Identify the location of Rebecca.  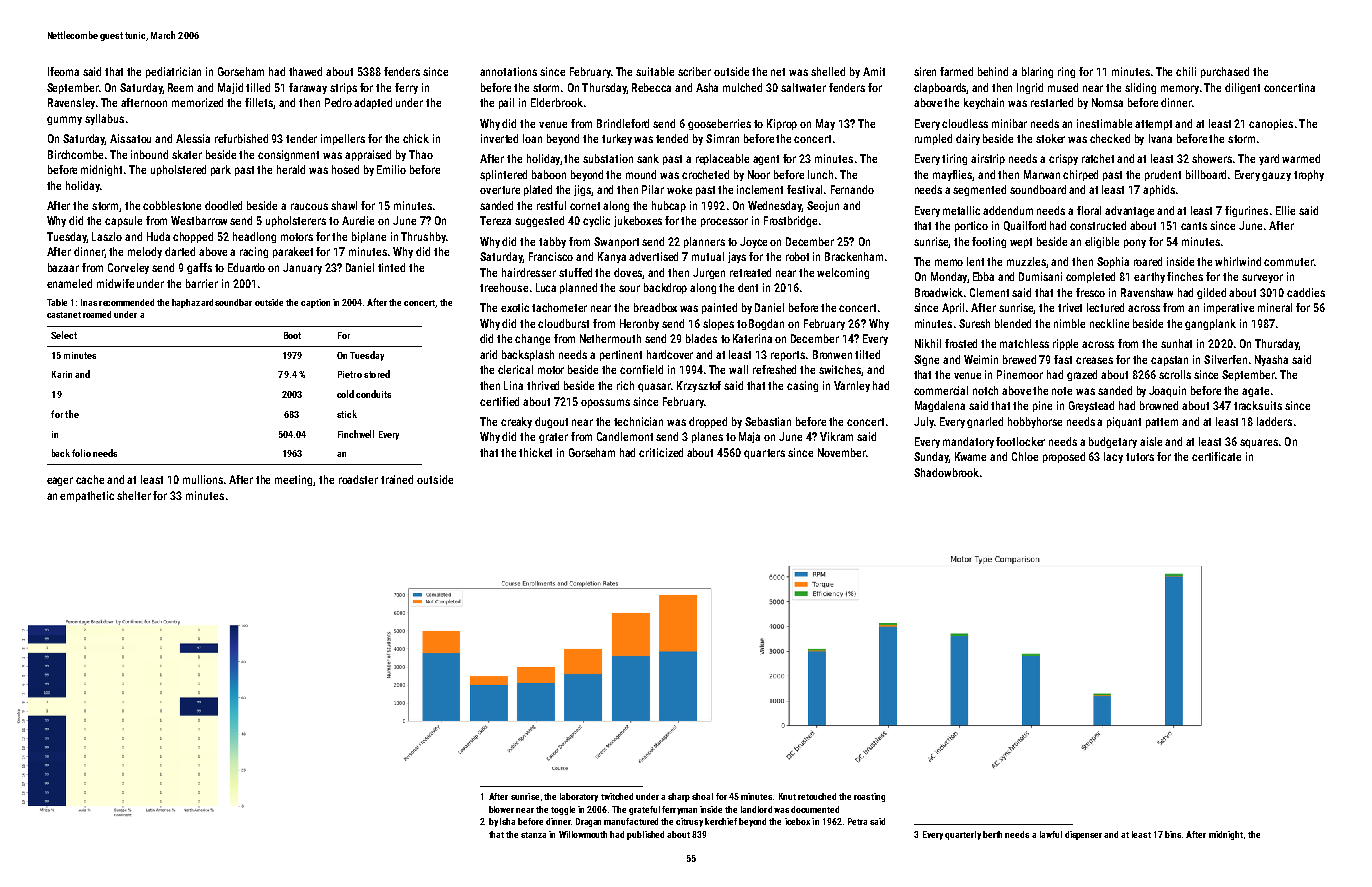
(651, 87).
